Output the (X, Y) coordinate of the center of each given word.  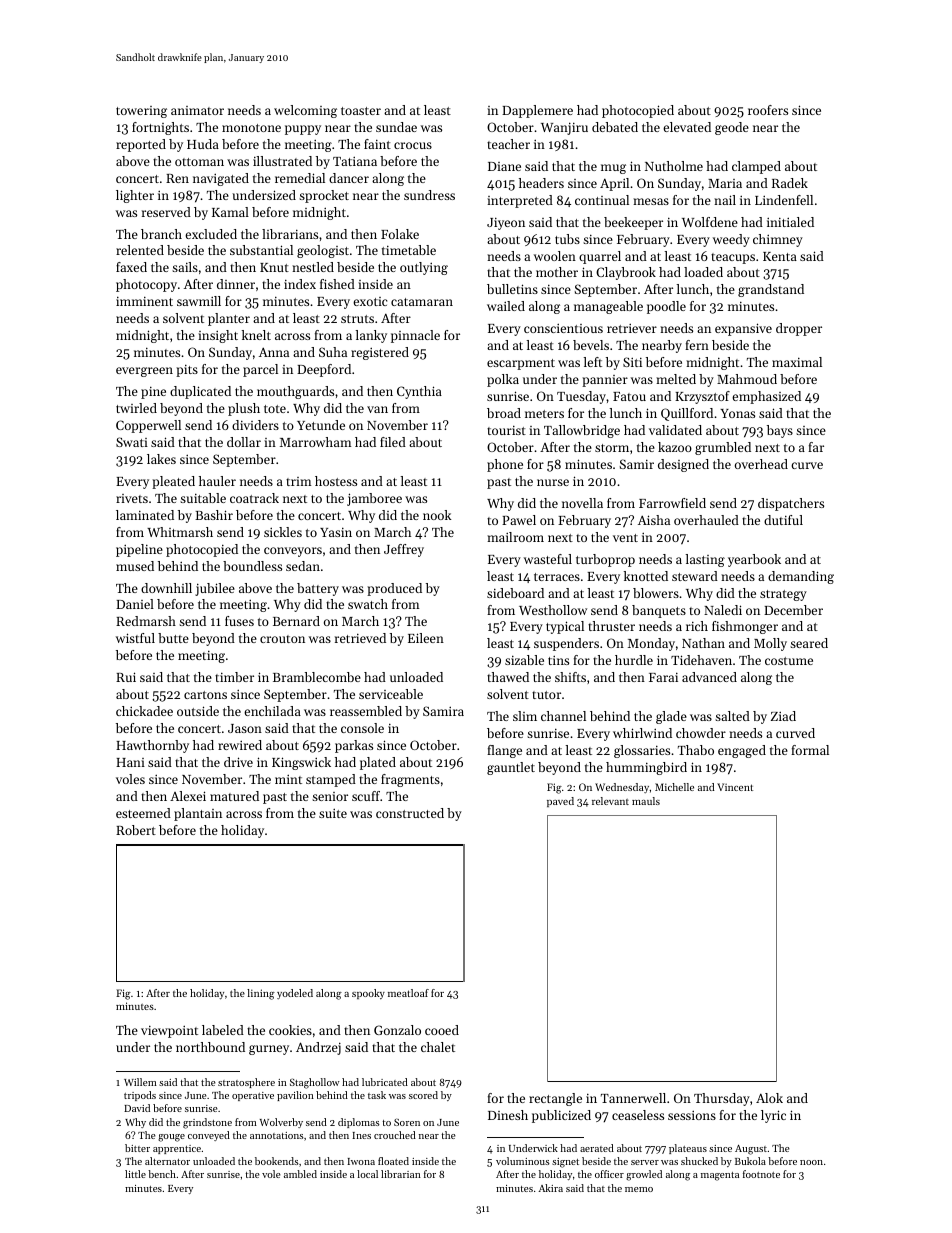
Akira (550, 1188)
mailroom (515, 537)
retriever (632, 328)
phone (505, 465)
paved (560, 802)
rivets (132, 498)
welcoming (305, 111)
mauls (646, 801)
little (135, 1174)
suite (333, 813)
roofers (768, 110)
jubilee (215, 589)
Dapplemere (537, 111)
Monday (651, 644)
